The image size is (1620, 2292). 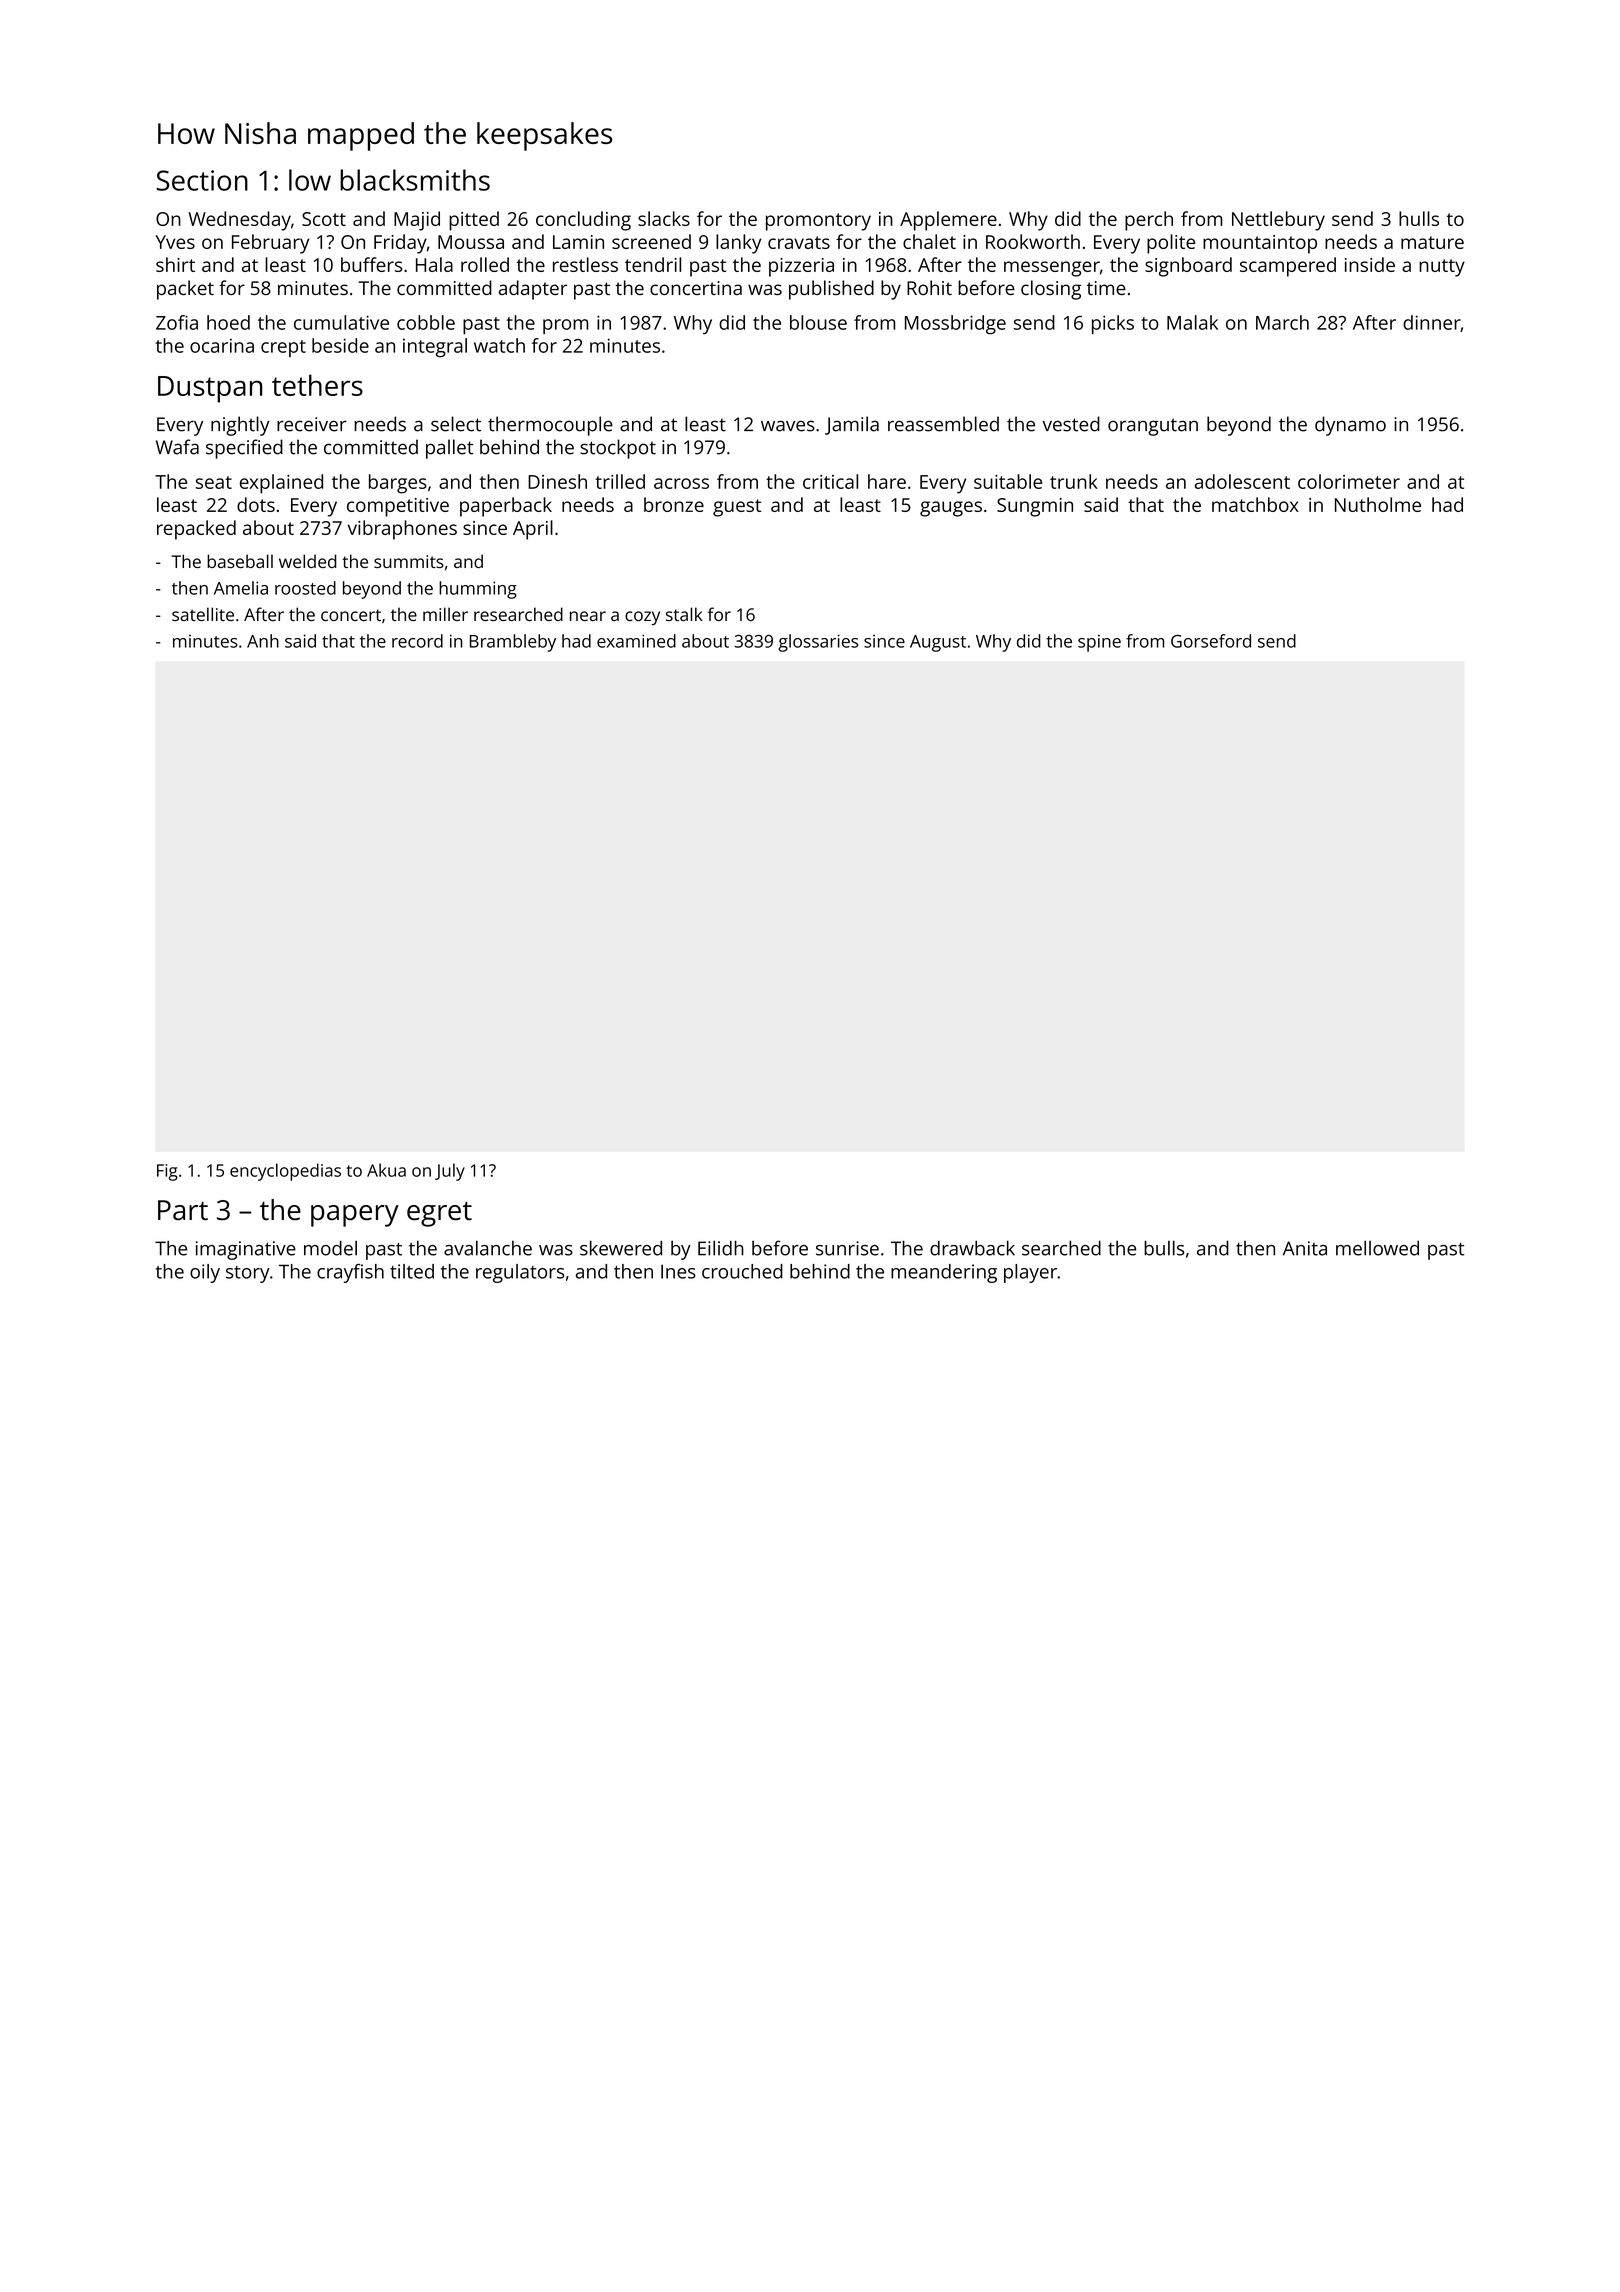 What do you see at coordinates (263, 641) in the screenshot?
I see `Anh` at bounding box center [263, 641].
